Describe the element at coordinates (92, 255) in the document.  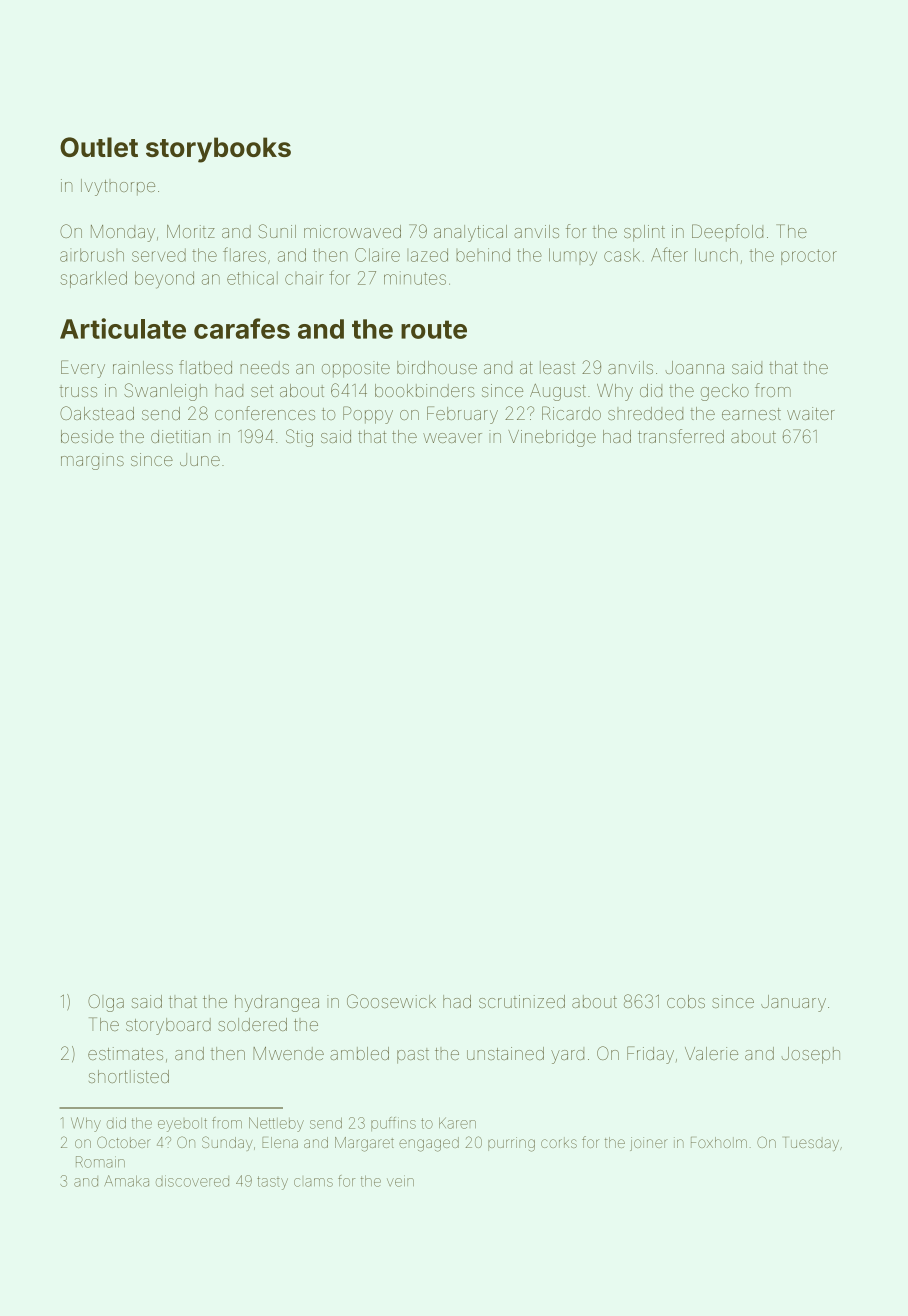
I see `airbrush` at that location.
